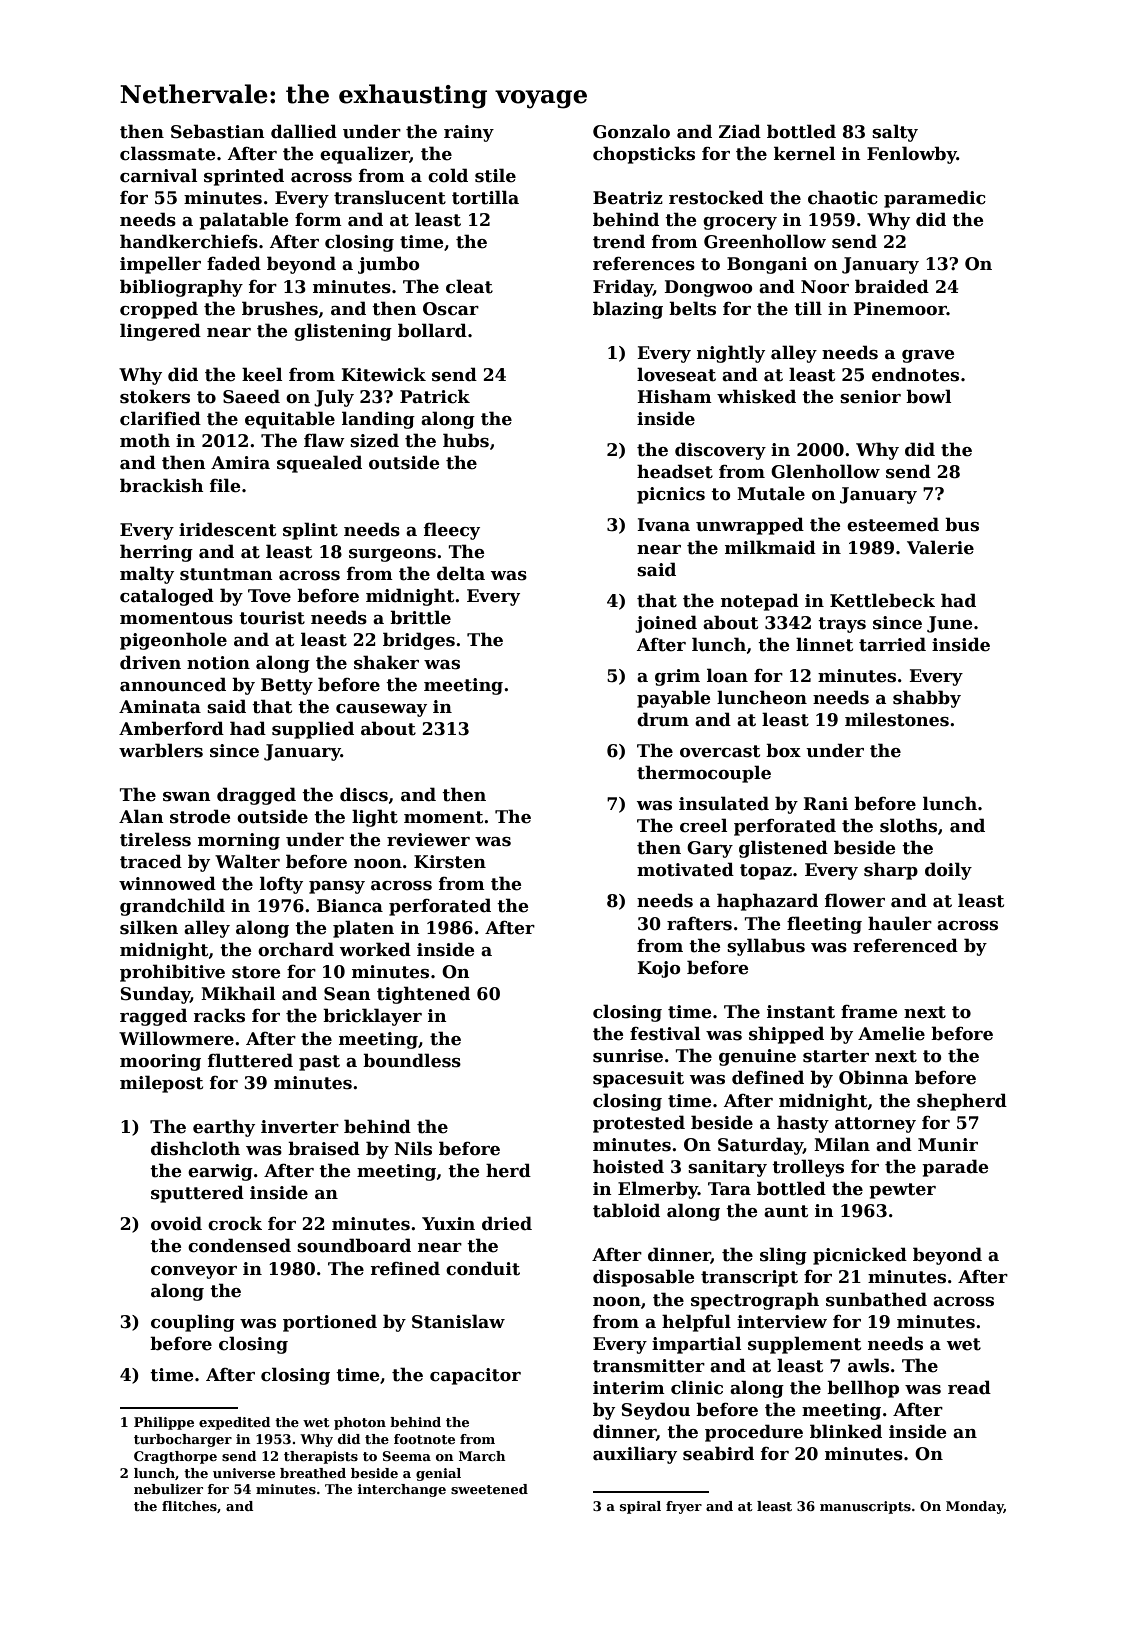 Image resolution: width=1128 pixels, height=1633 pixels. What do you see at coordinates (895, 133) in the page?
I see `salty` at bounding box center [895, 133].
